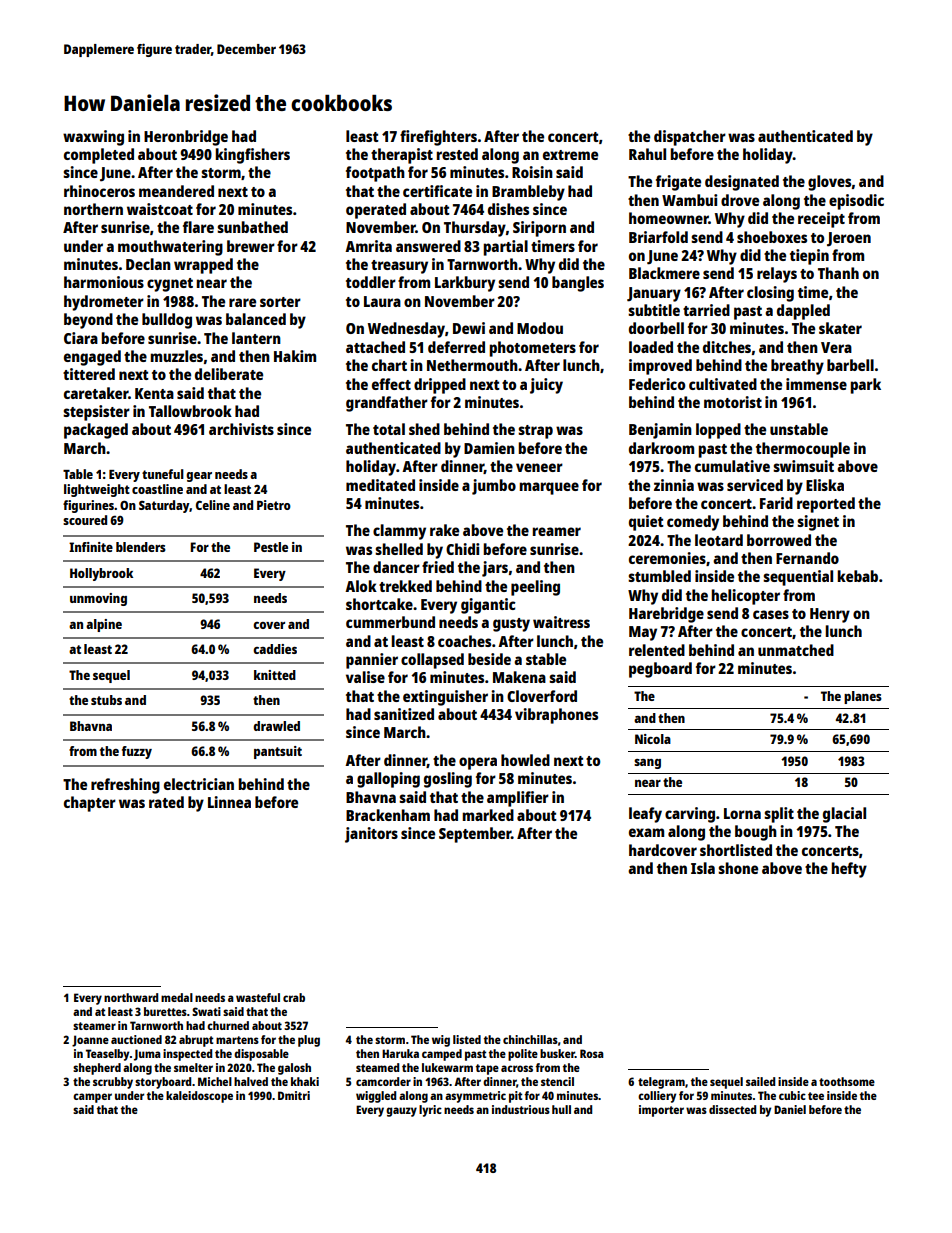 The width and height of the page is (952, 1233). I want to click on lyric, so click(430, 1111).
